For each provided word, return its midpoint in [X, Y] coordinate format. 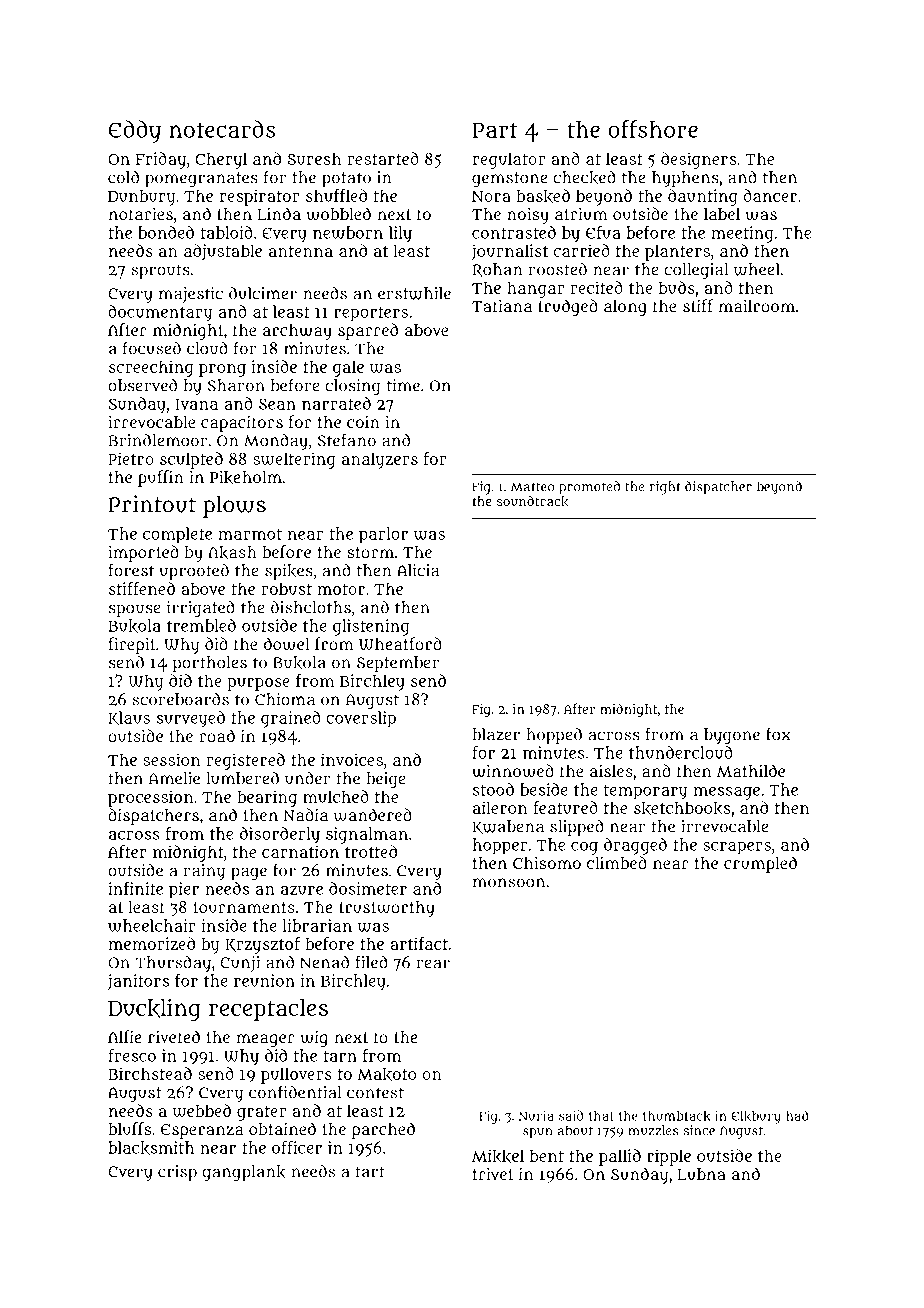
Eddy [135, 131]
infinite [135, 888]
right [665, 488]
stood [493, 789]
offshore [653, 129]
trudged [568, 307]
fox [778, 734]
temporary [645, 792]
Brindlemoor [158, 440]
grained [291, 719]
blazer [496, 734]
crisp [177, 1173]
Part [495, 130]
